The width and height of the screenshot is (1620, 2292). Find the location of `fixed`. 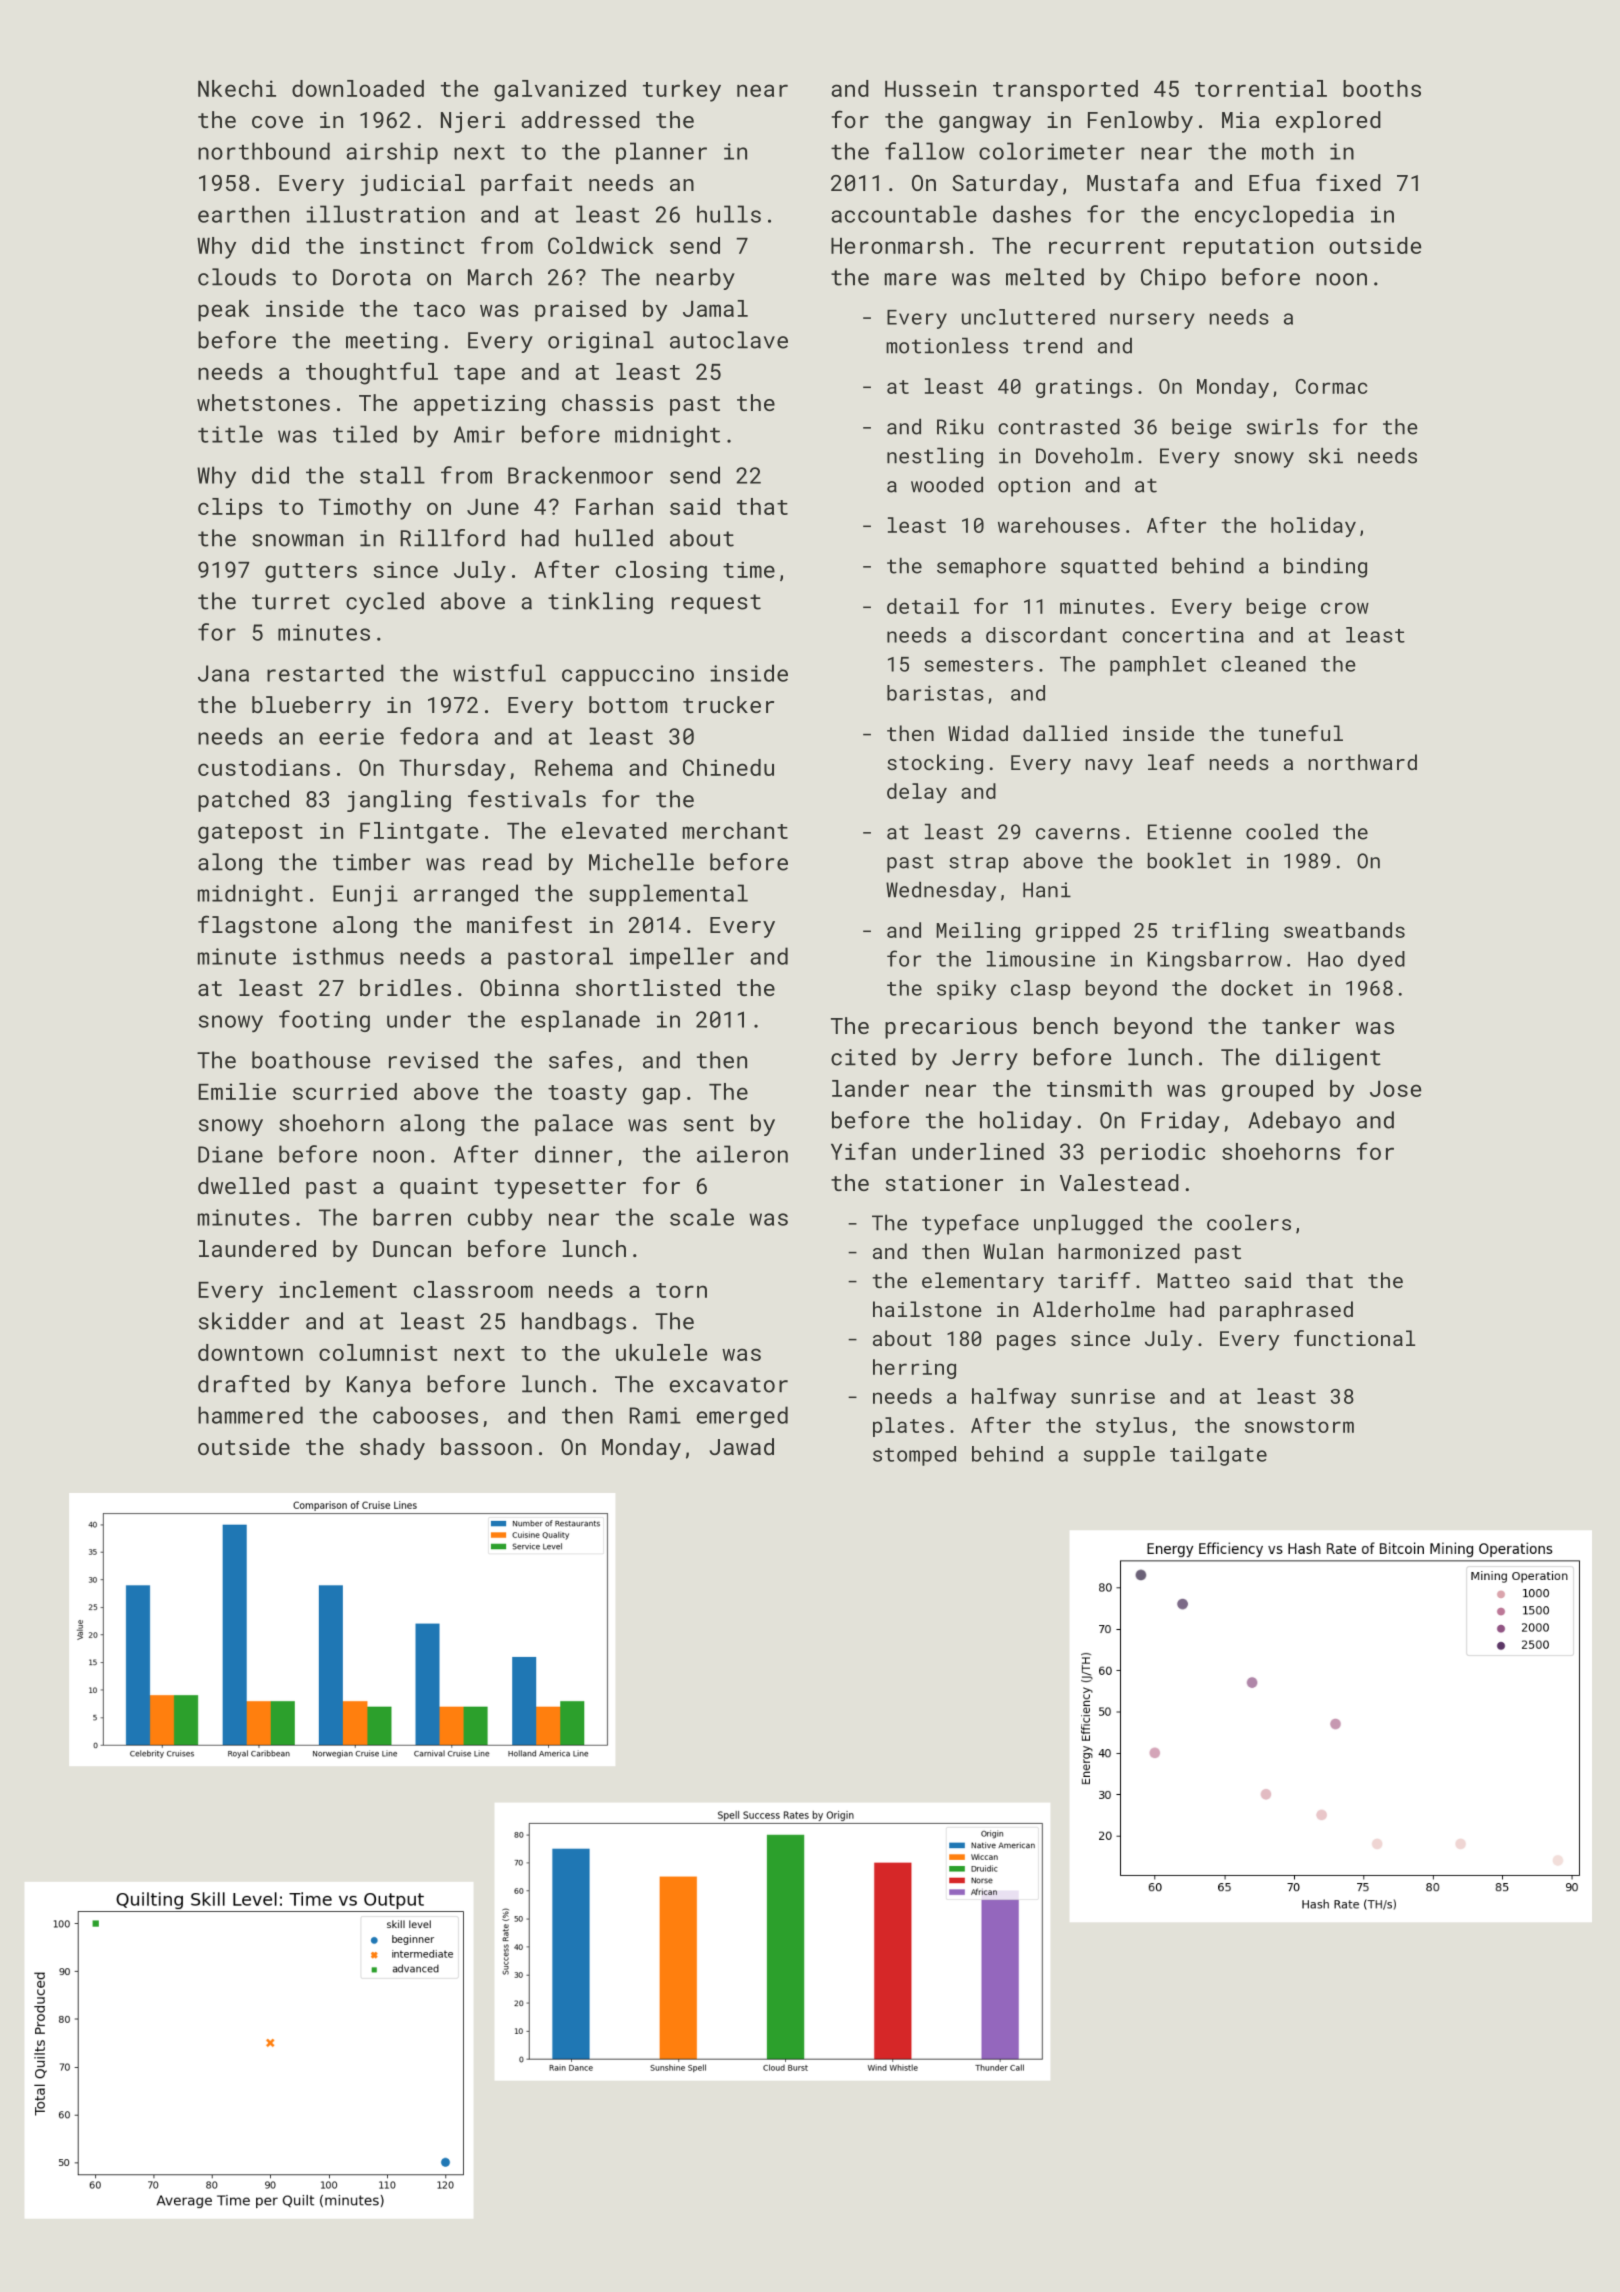

fixed is located at coordinates (1348, 182).
